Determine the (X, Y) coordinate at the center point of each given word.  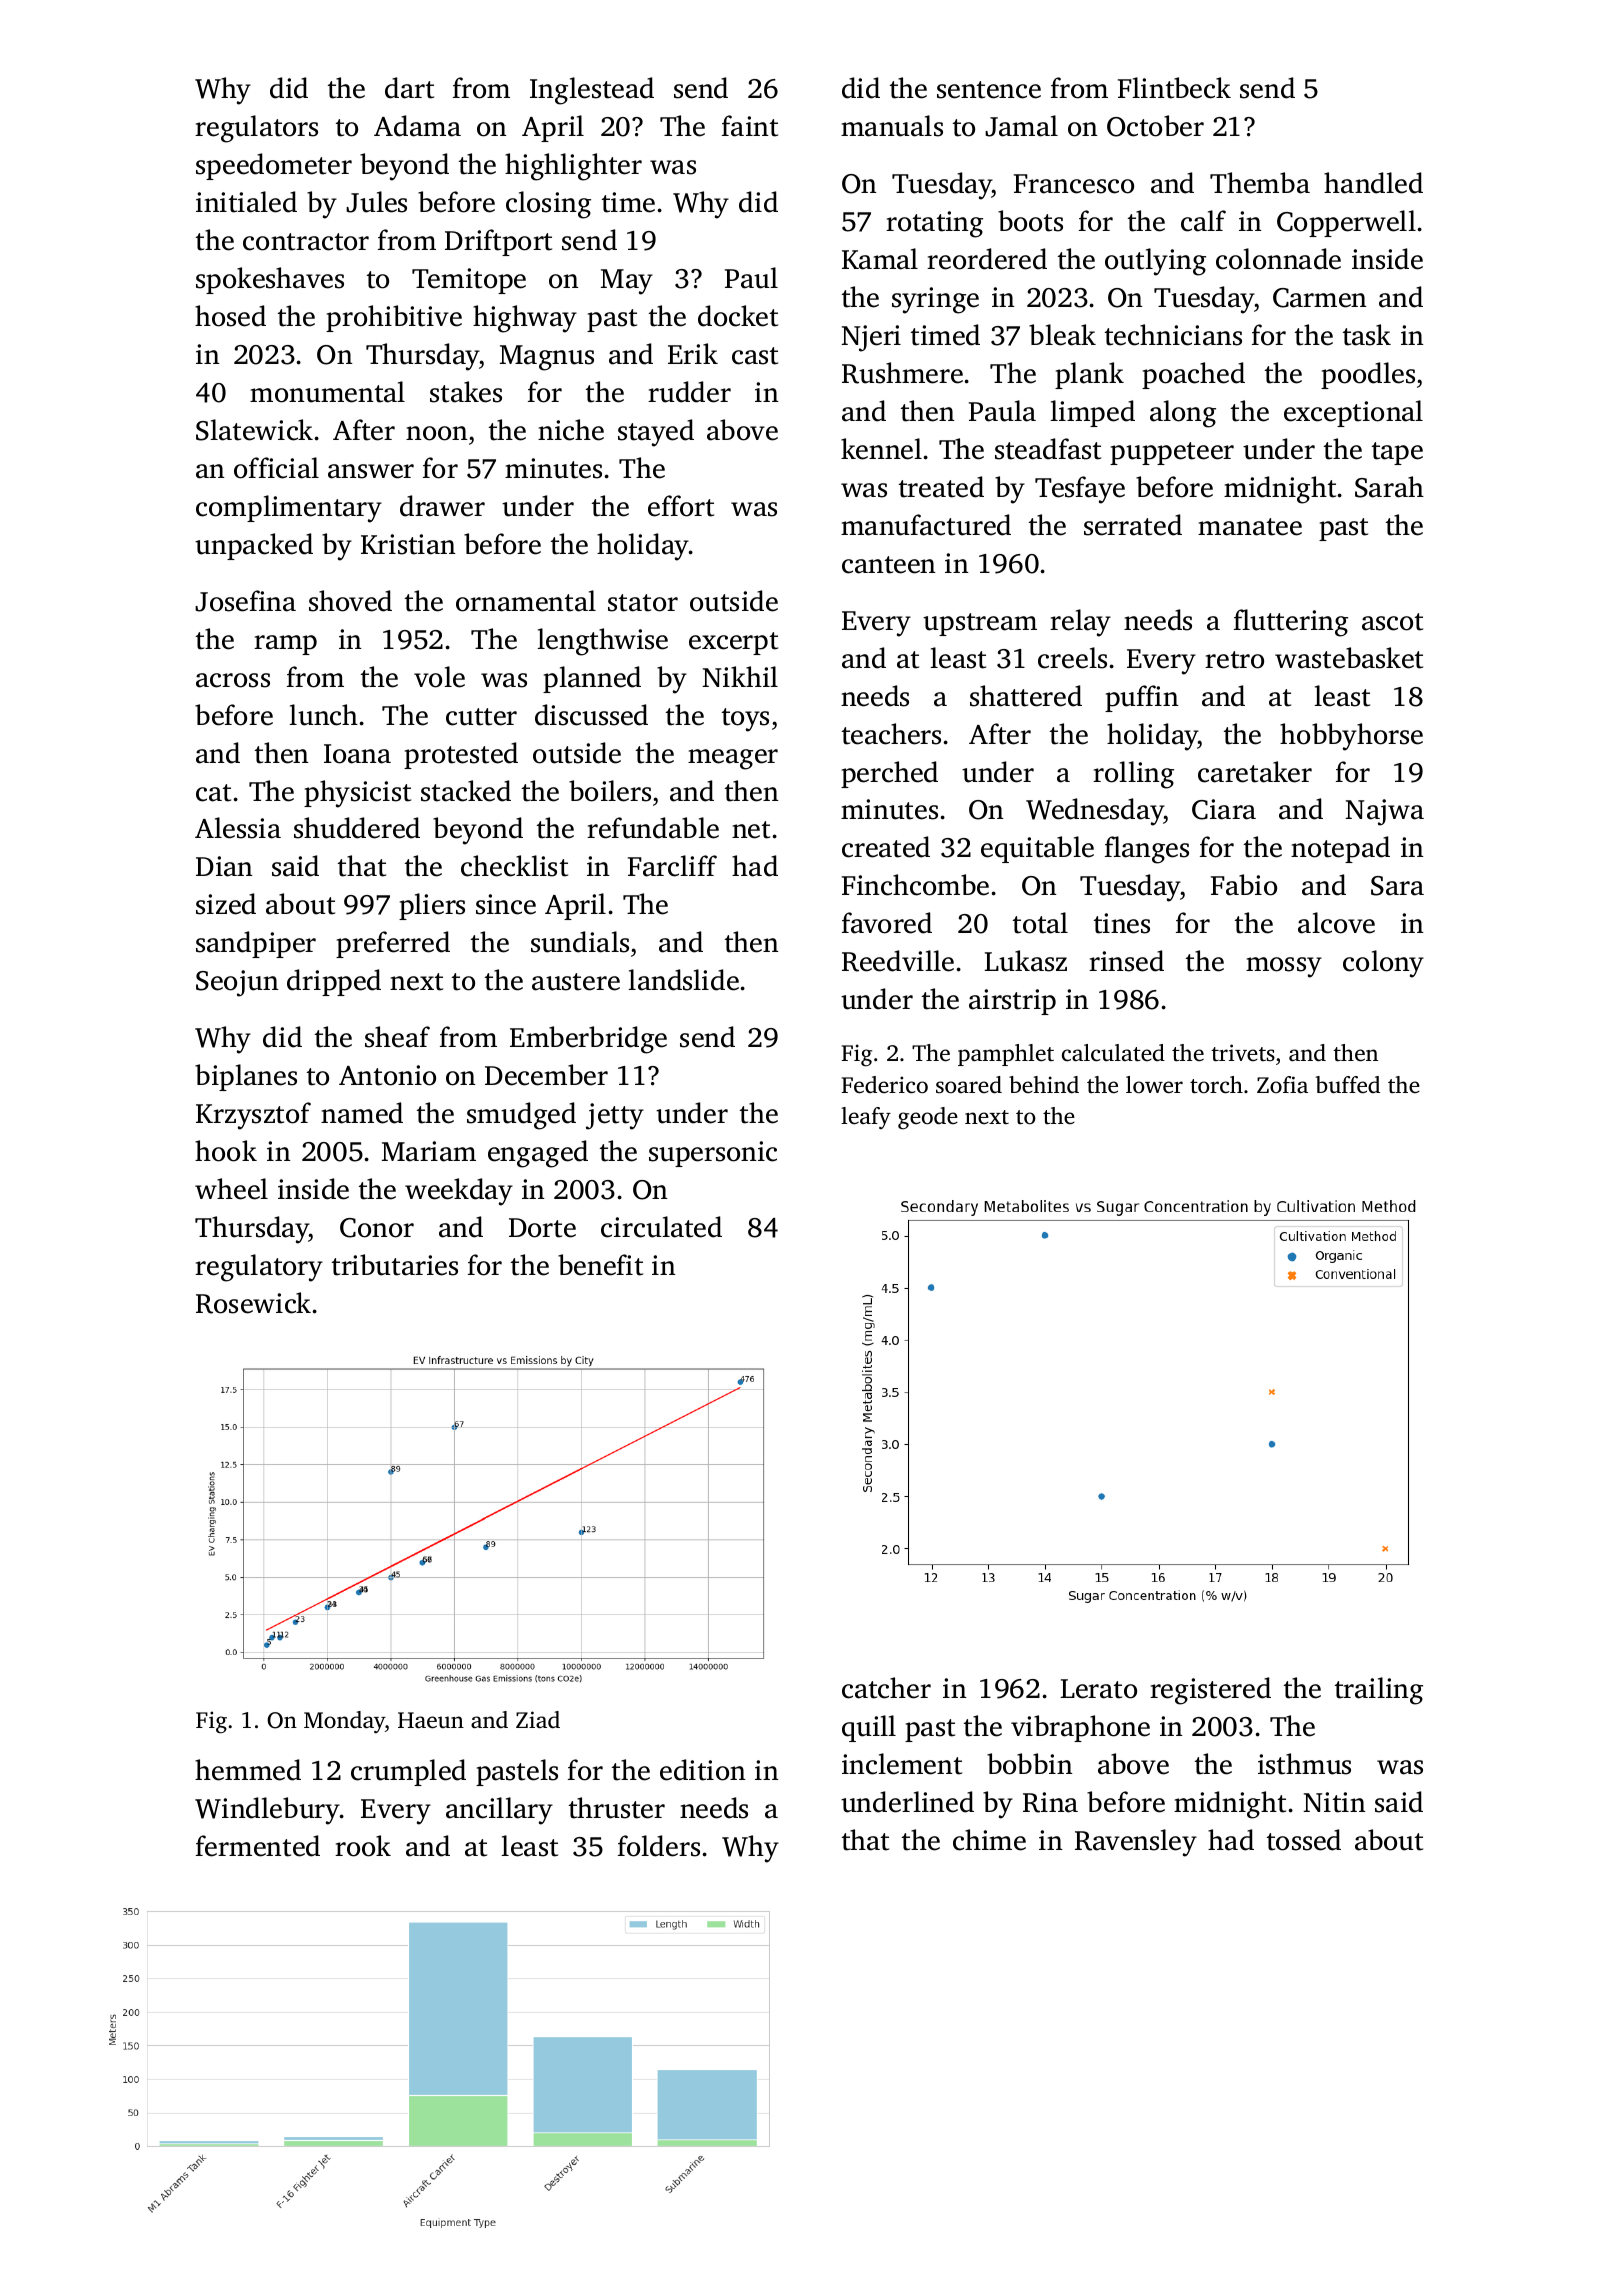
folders (659, 1846)
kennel (881, 449)
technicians (1173, 335)
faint (750, 126)
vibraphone (1080, 1728)
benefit (600, 1265)
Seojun (237, 983)
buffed (1347, 1085)
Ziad (538, 1719)
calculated (1113, 1053)
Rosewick (253, 1303)
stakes (466, 392)
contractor (306, 242)
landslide (683, 980)
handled (1373, 183)
